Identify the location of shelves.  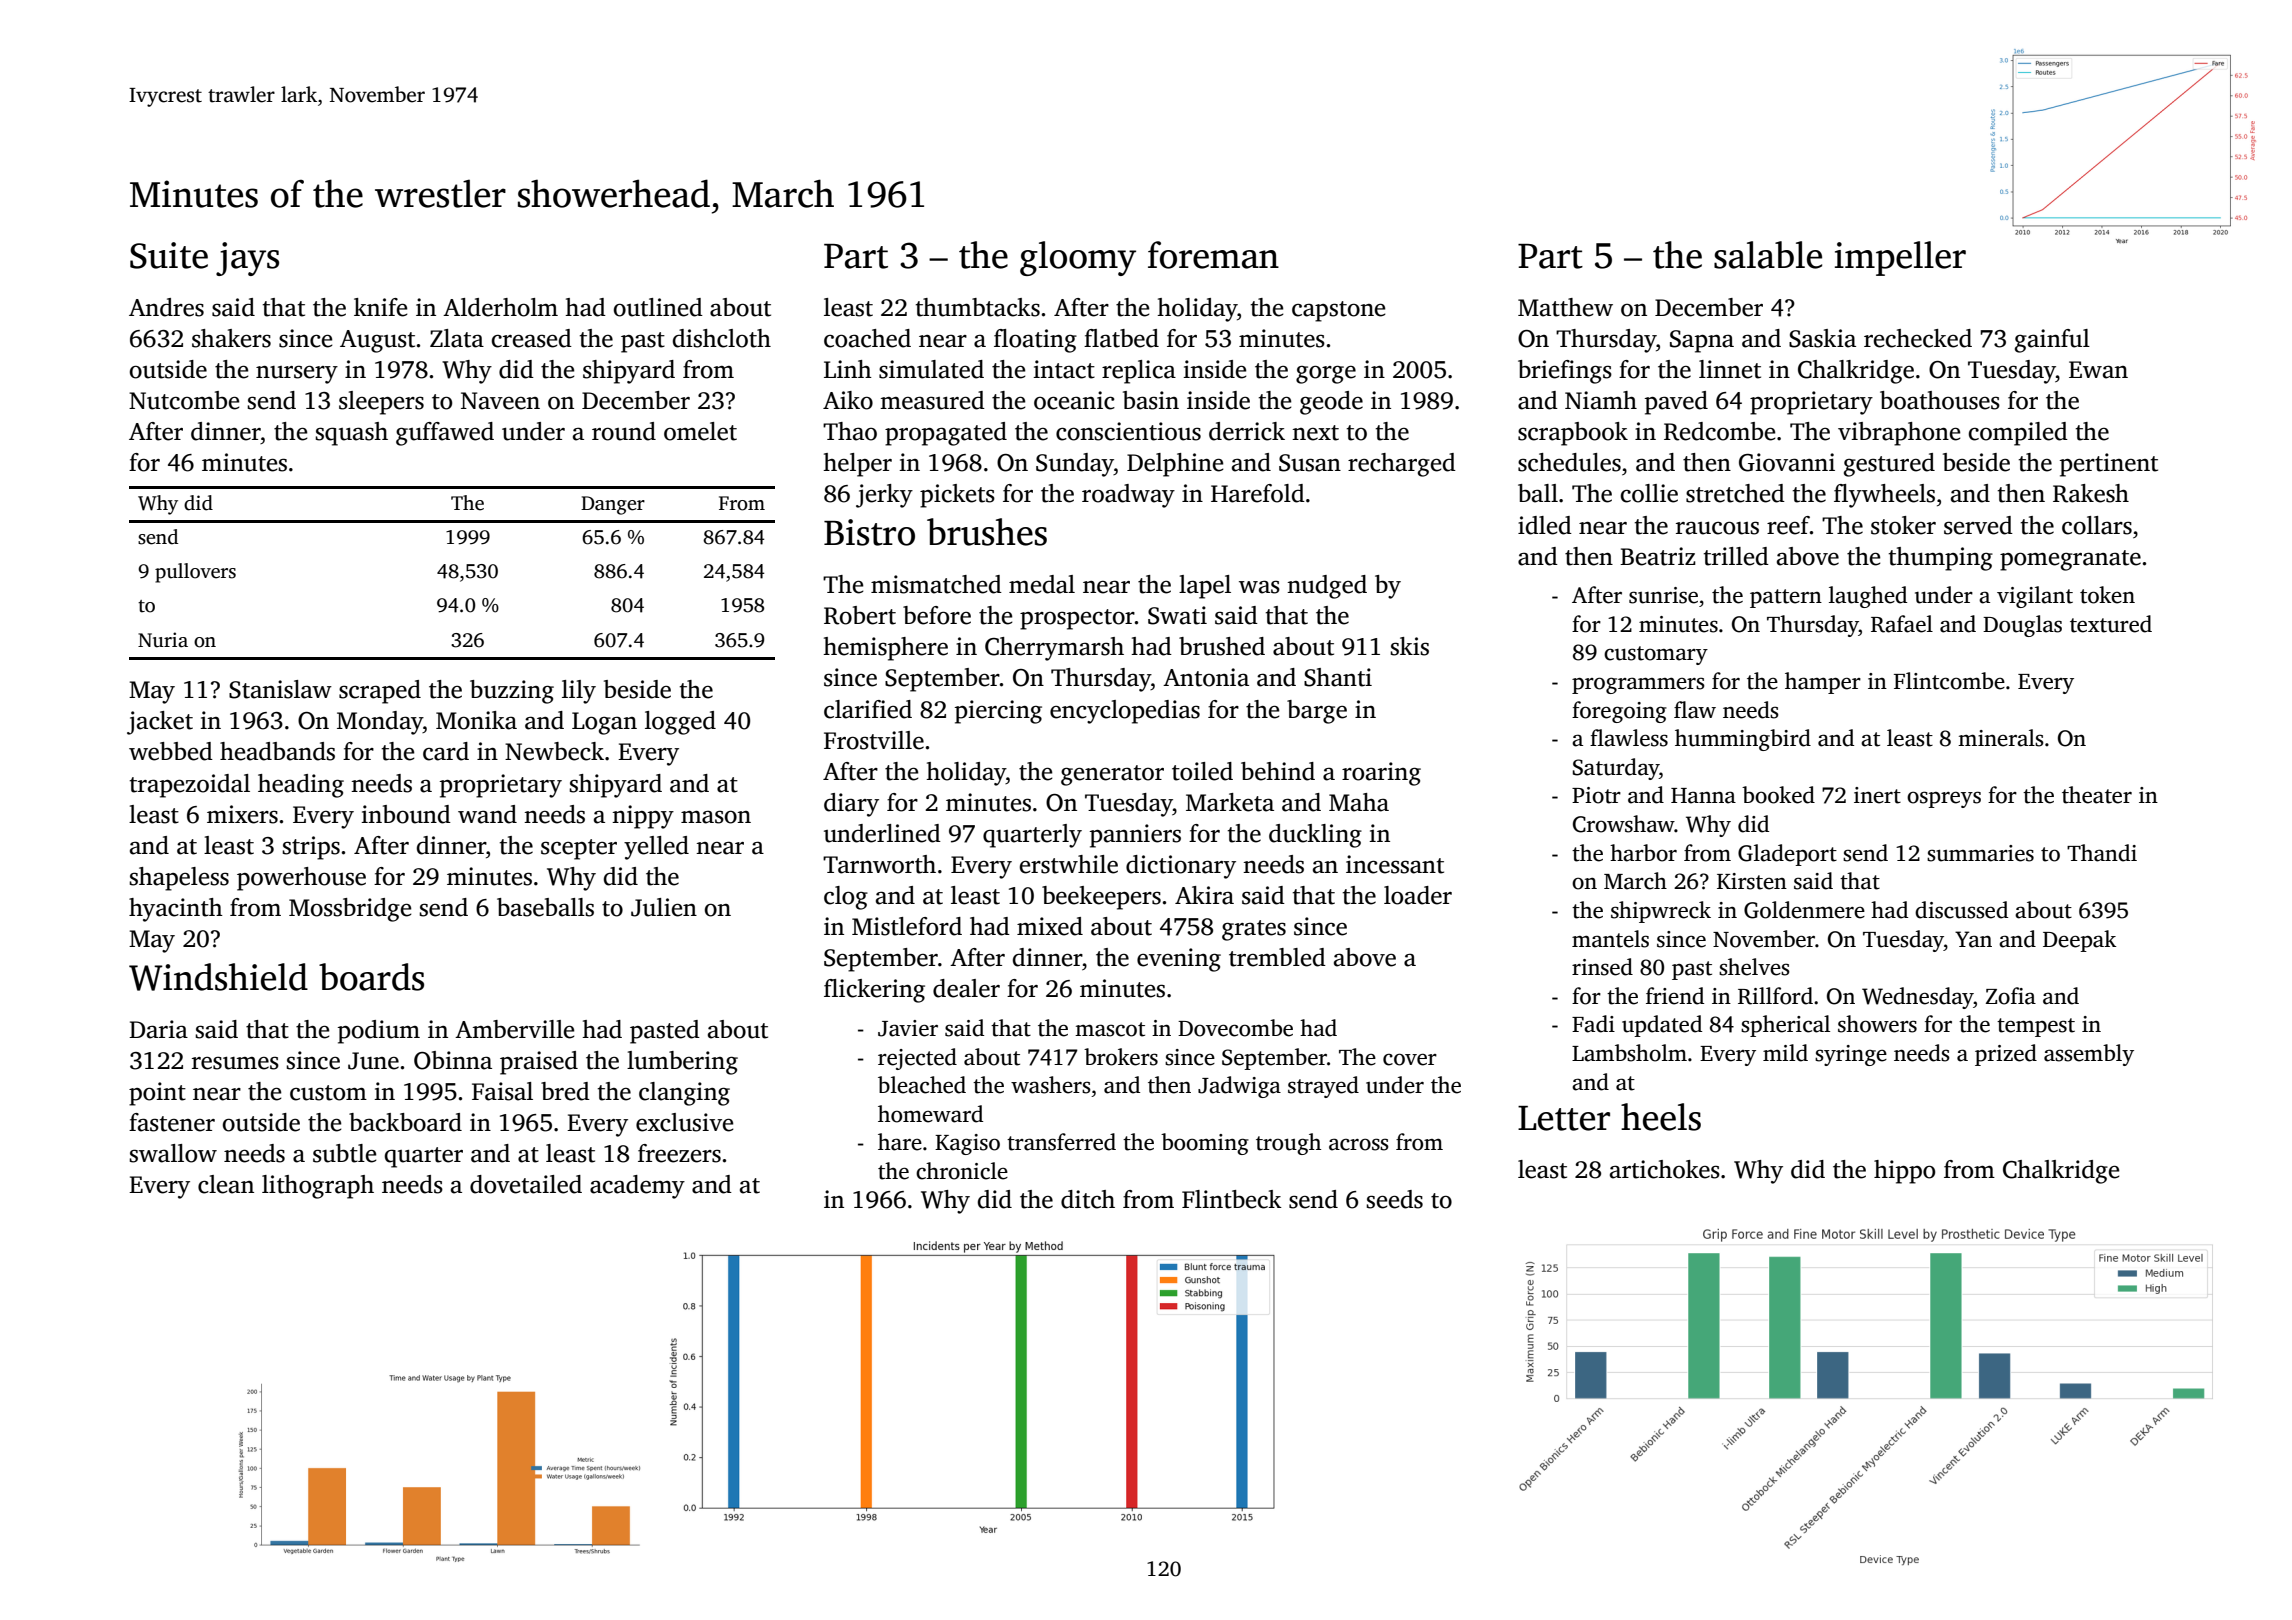
(1754, 967).
